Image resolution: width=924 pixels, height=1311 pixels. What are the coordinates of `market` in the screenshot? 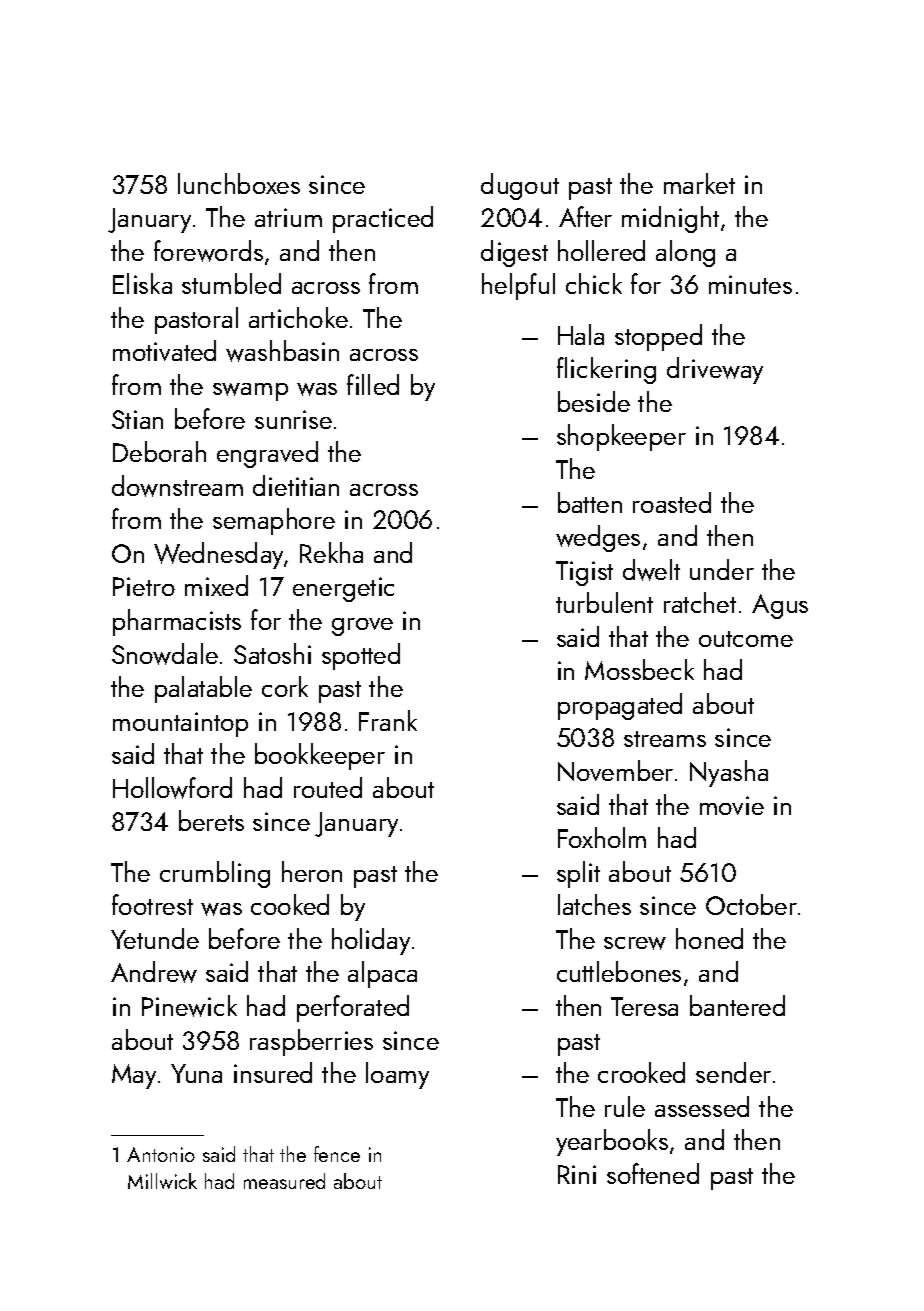 It's located at (699, 183).
